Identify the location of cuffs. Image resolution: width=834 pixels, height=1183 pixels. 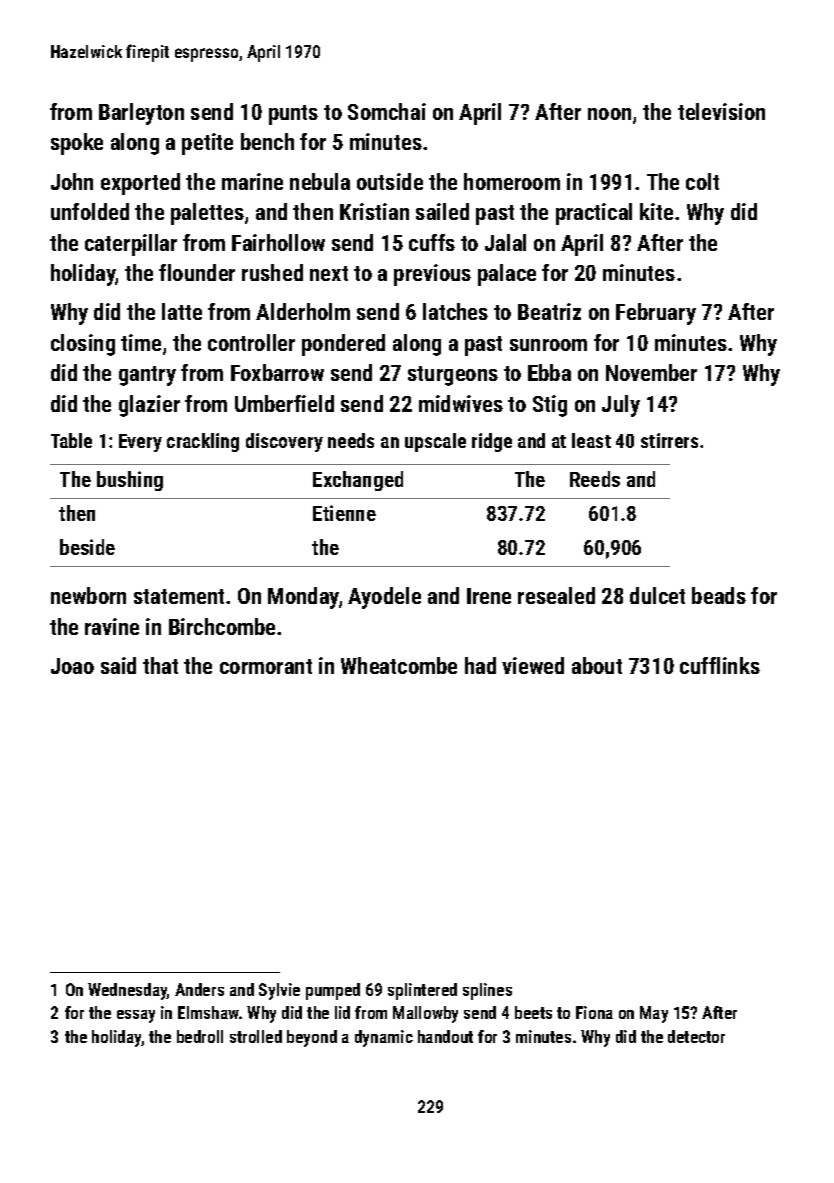
(432, 242).
